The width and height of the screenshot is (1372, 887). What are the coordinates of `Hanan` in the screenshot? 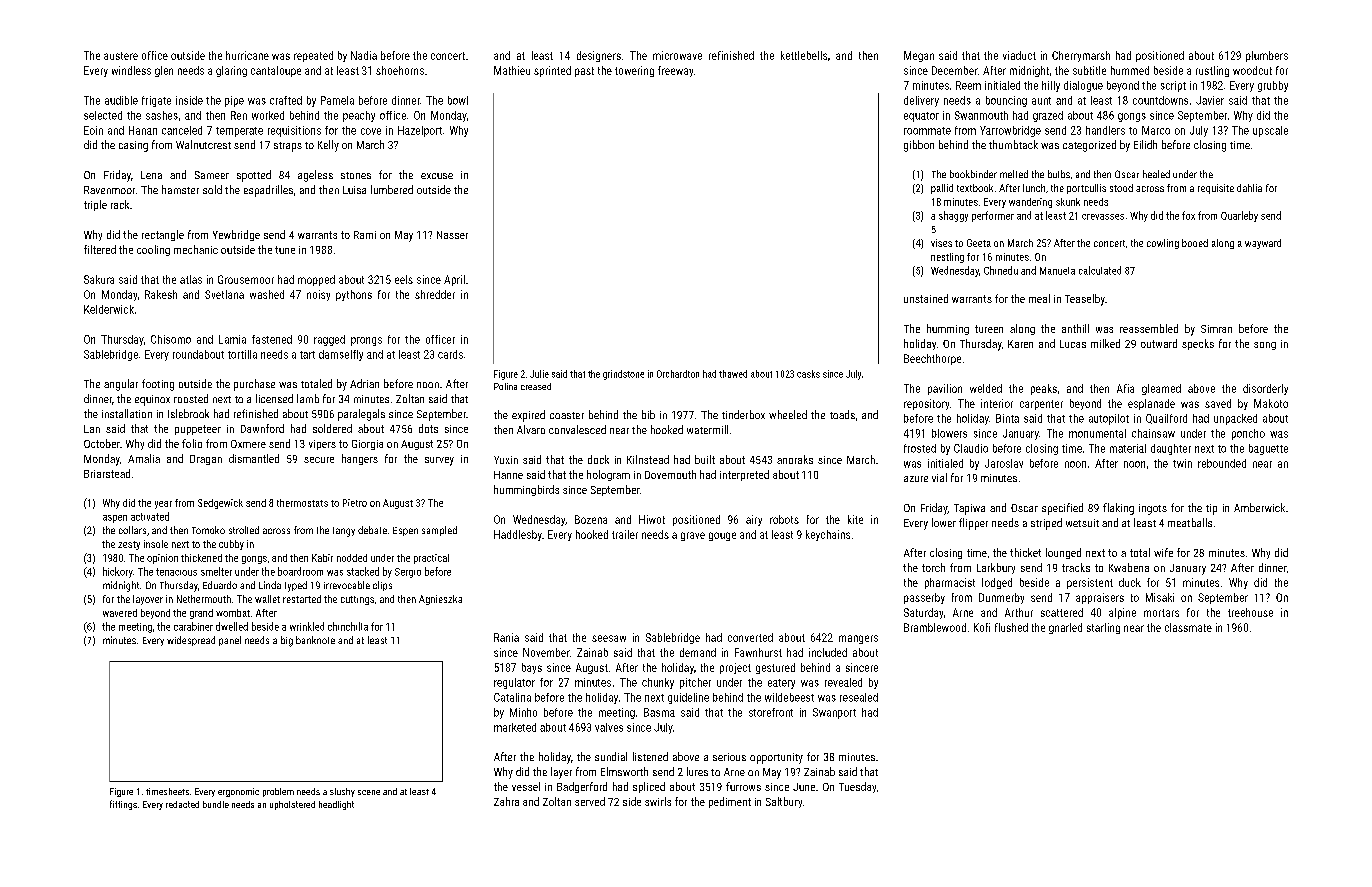 It's located at (143, 130).
